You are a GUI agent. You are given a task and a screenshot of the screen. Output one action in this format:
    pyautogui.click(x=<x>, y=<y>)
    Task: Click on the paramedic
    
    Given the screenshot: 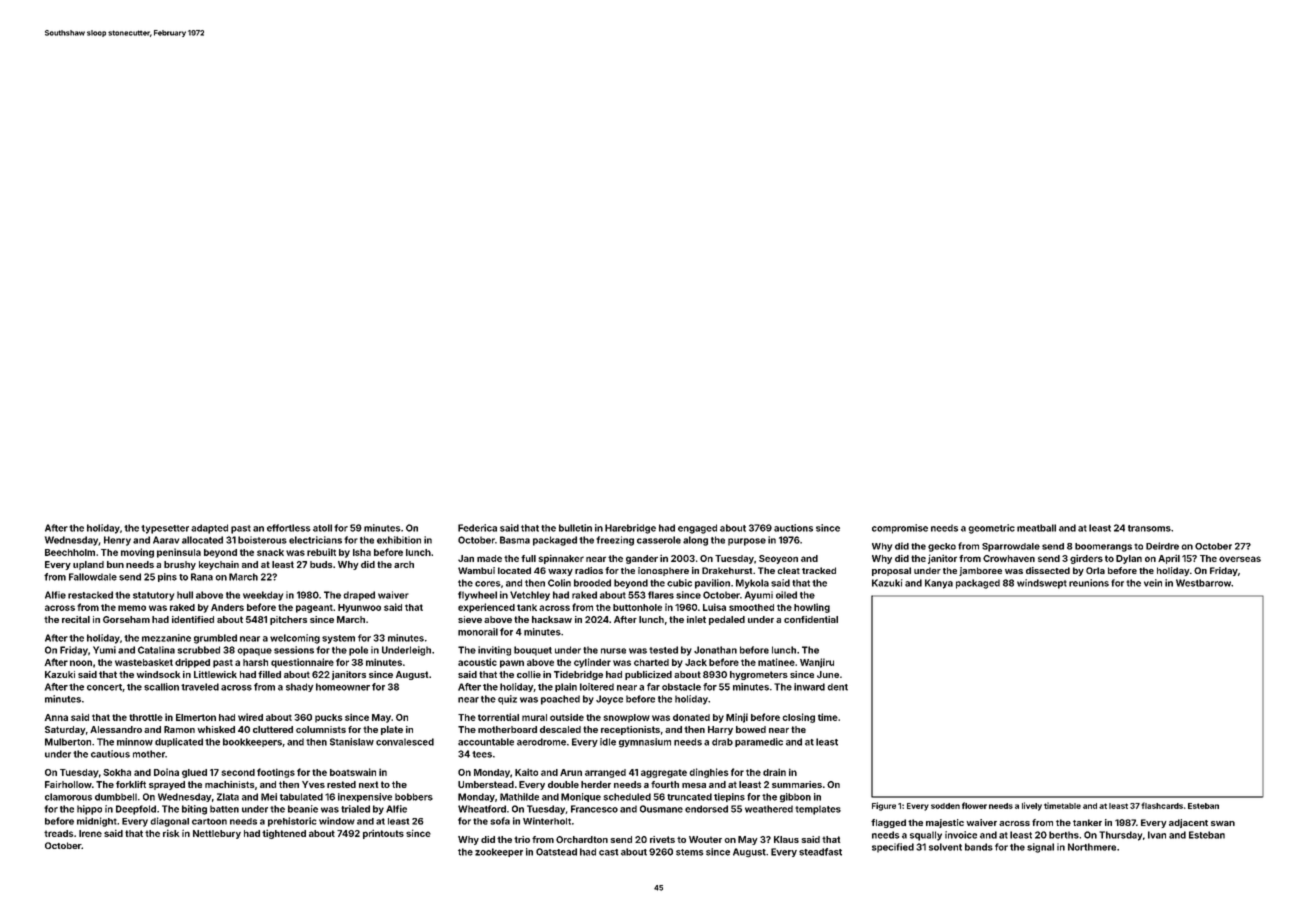 What is the action you would take?
    pyautogui.click(x=759, y=742)
